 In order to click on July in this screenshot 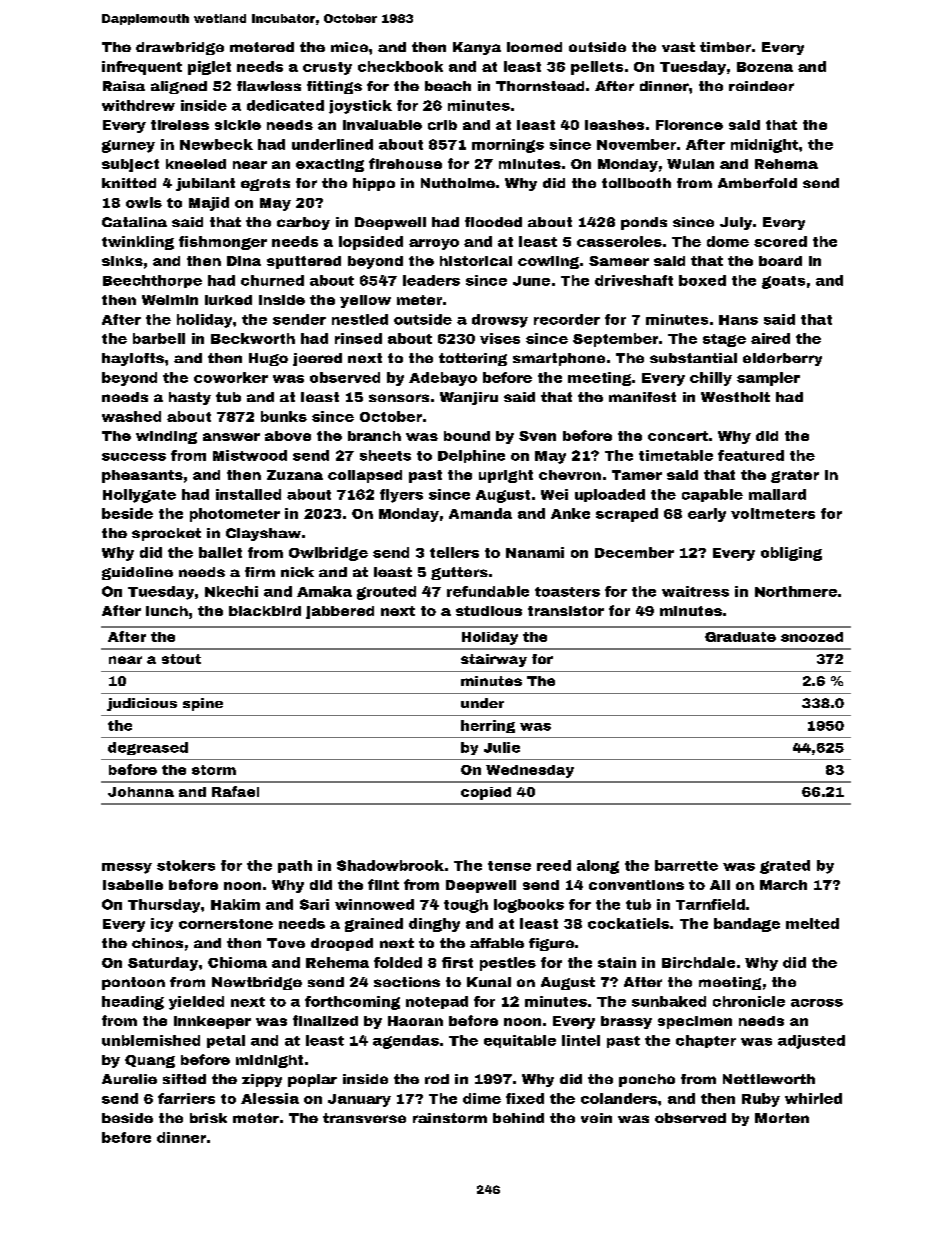, I will do `click(736, 223)`.
